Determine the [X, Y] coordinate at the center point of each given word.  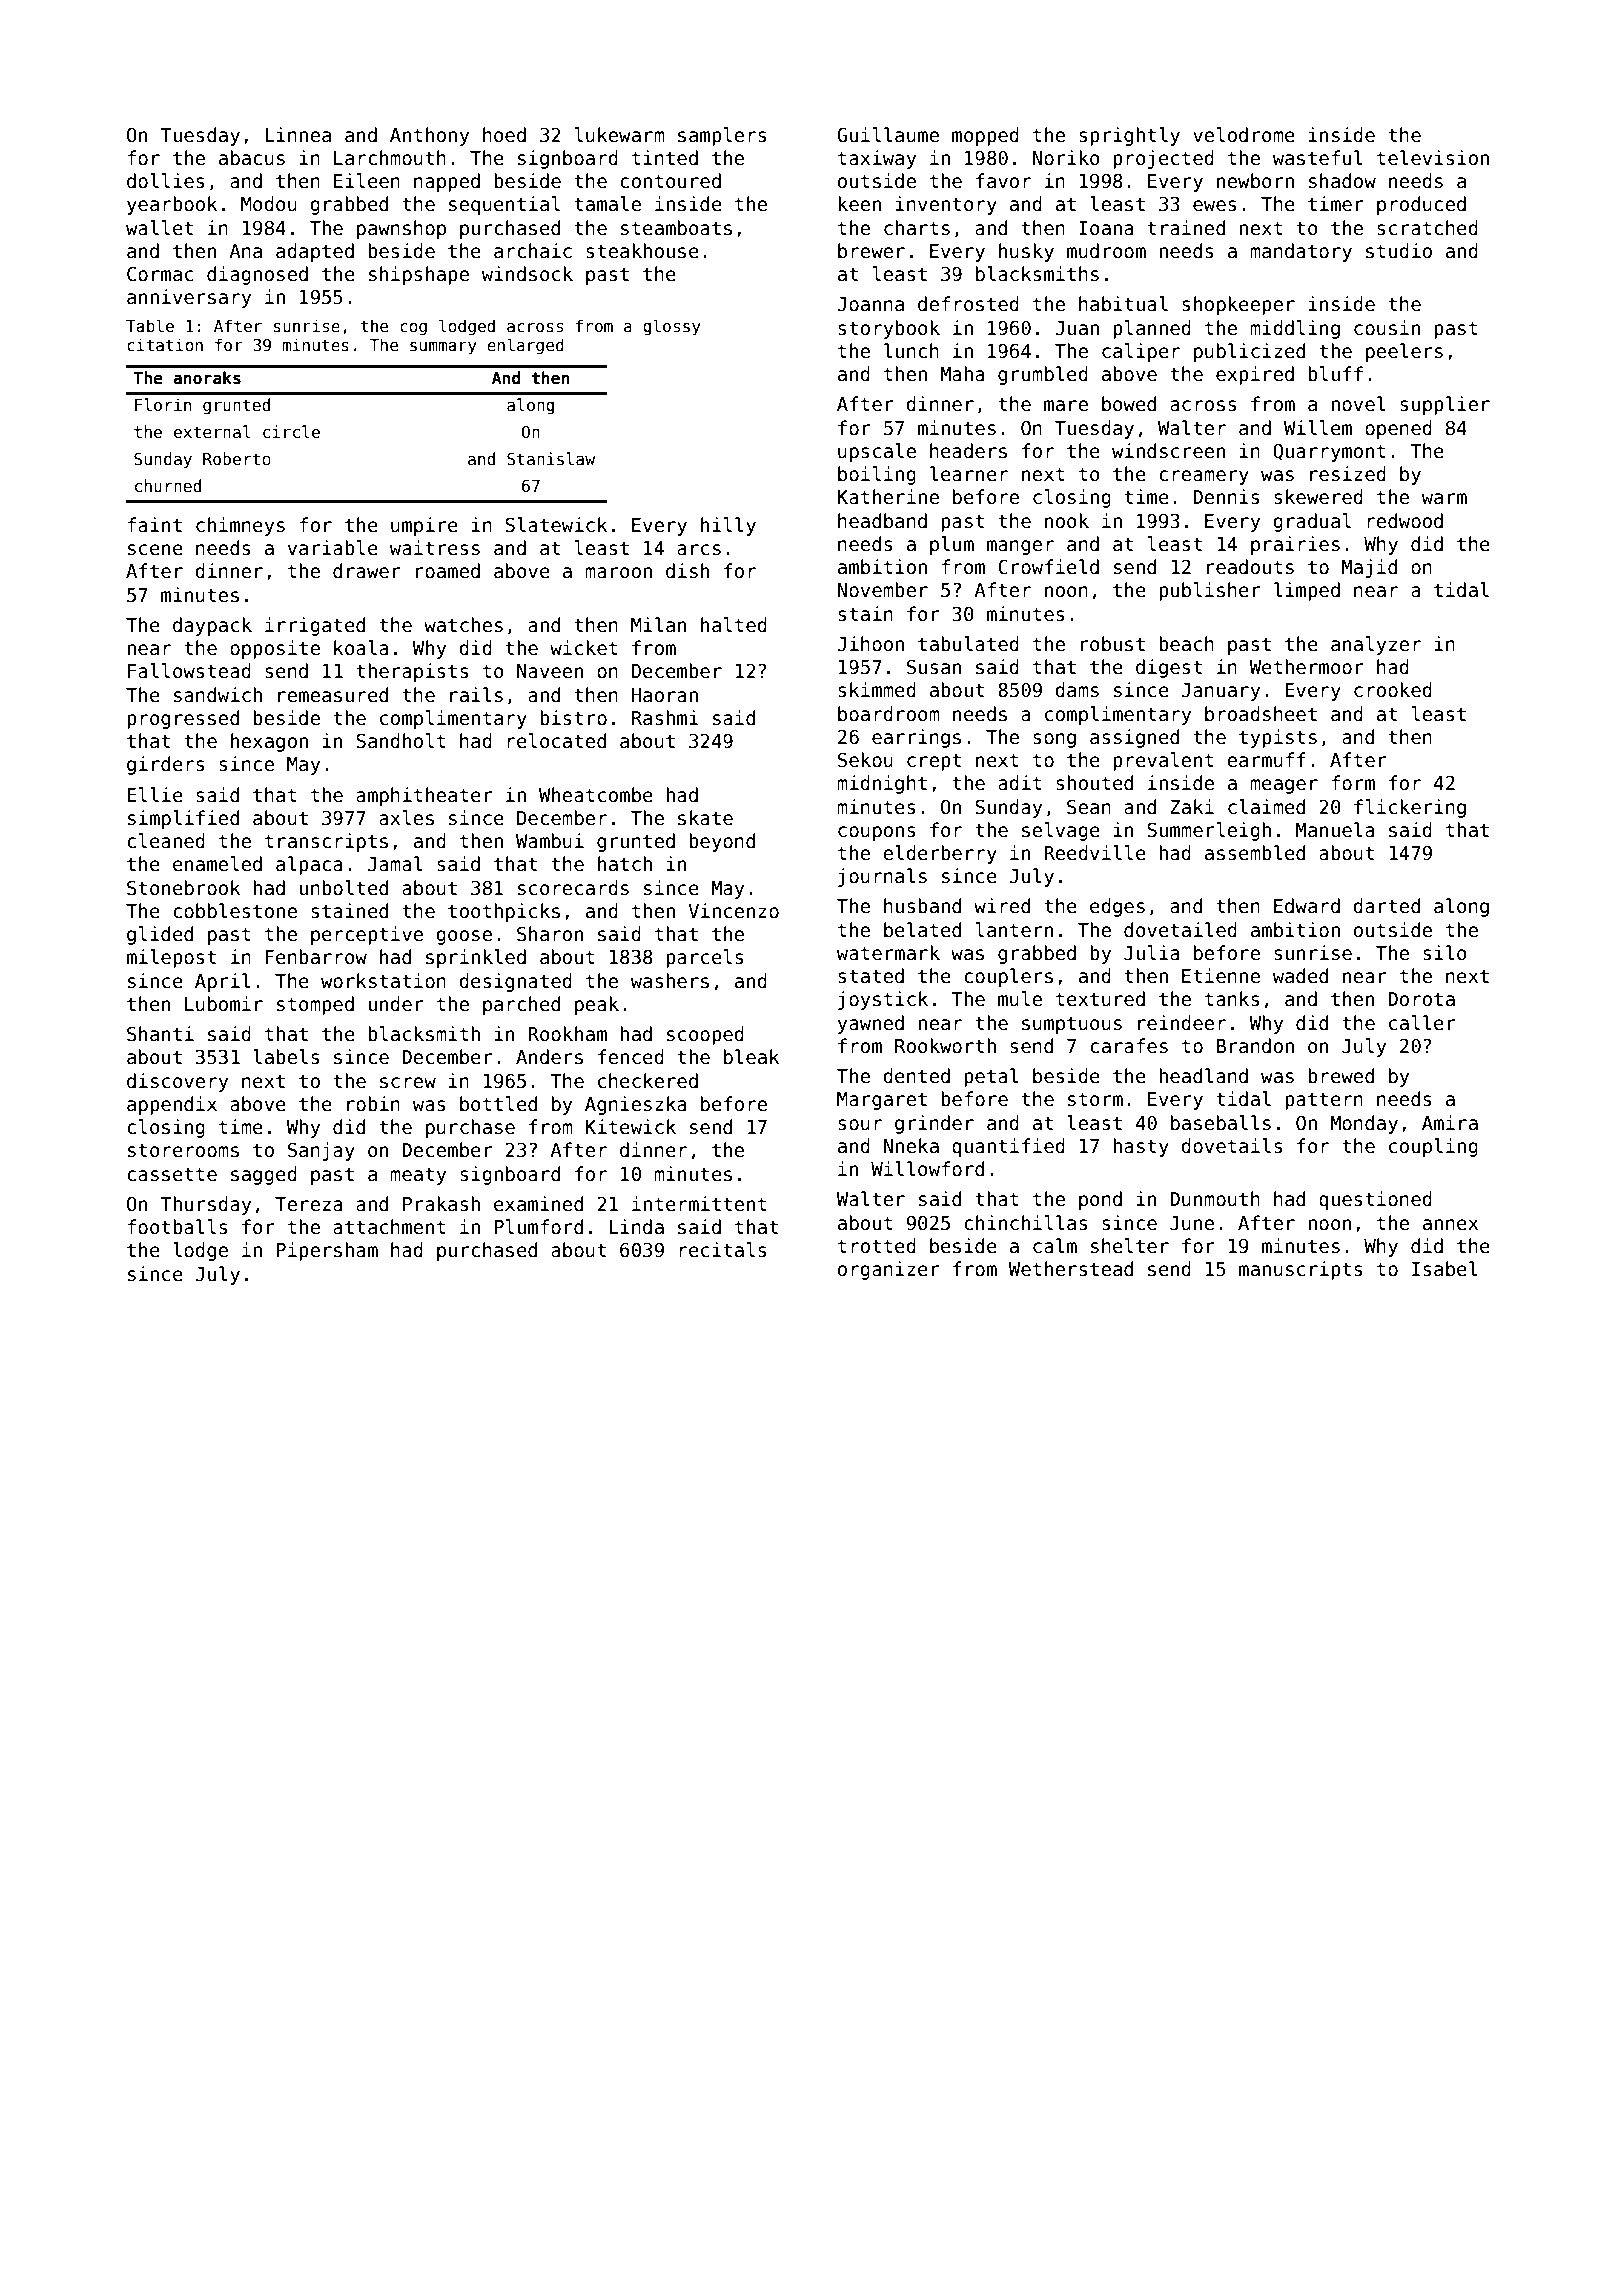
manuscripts [1301, 1270]
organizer [889, 1270]
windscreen [1168, 451]
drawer [367, 571]
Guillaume [888, 135]
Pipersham [327, 1251]
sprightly [1129, 136]
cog [413, 329]
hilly [728, 526]
